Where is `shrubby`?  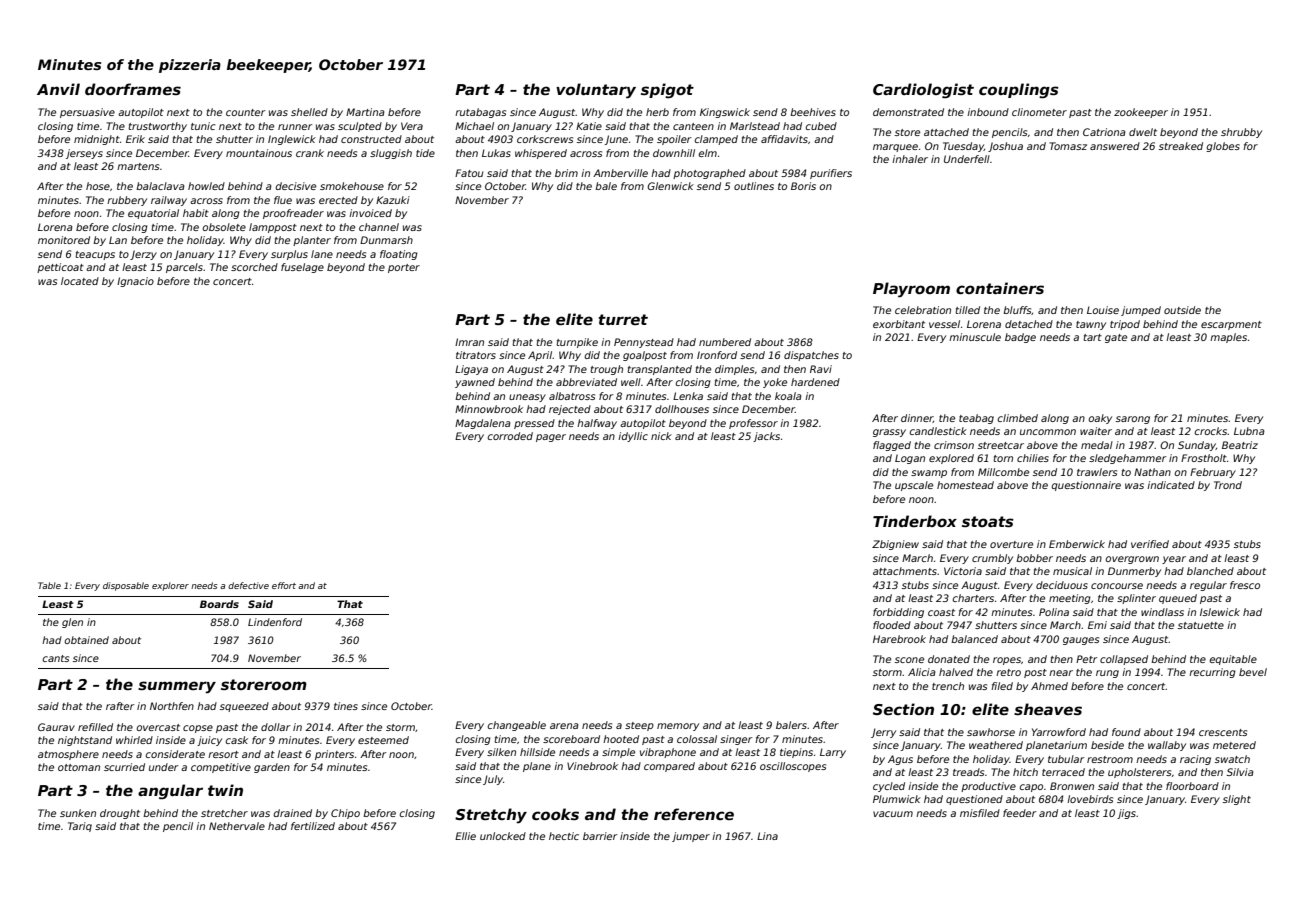
shrubby is located at coordinates (1241, 133).
